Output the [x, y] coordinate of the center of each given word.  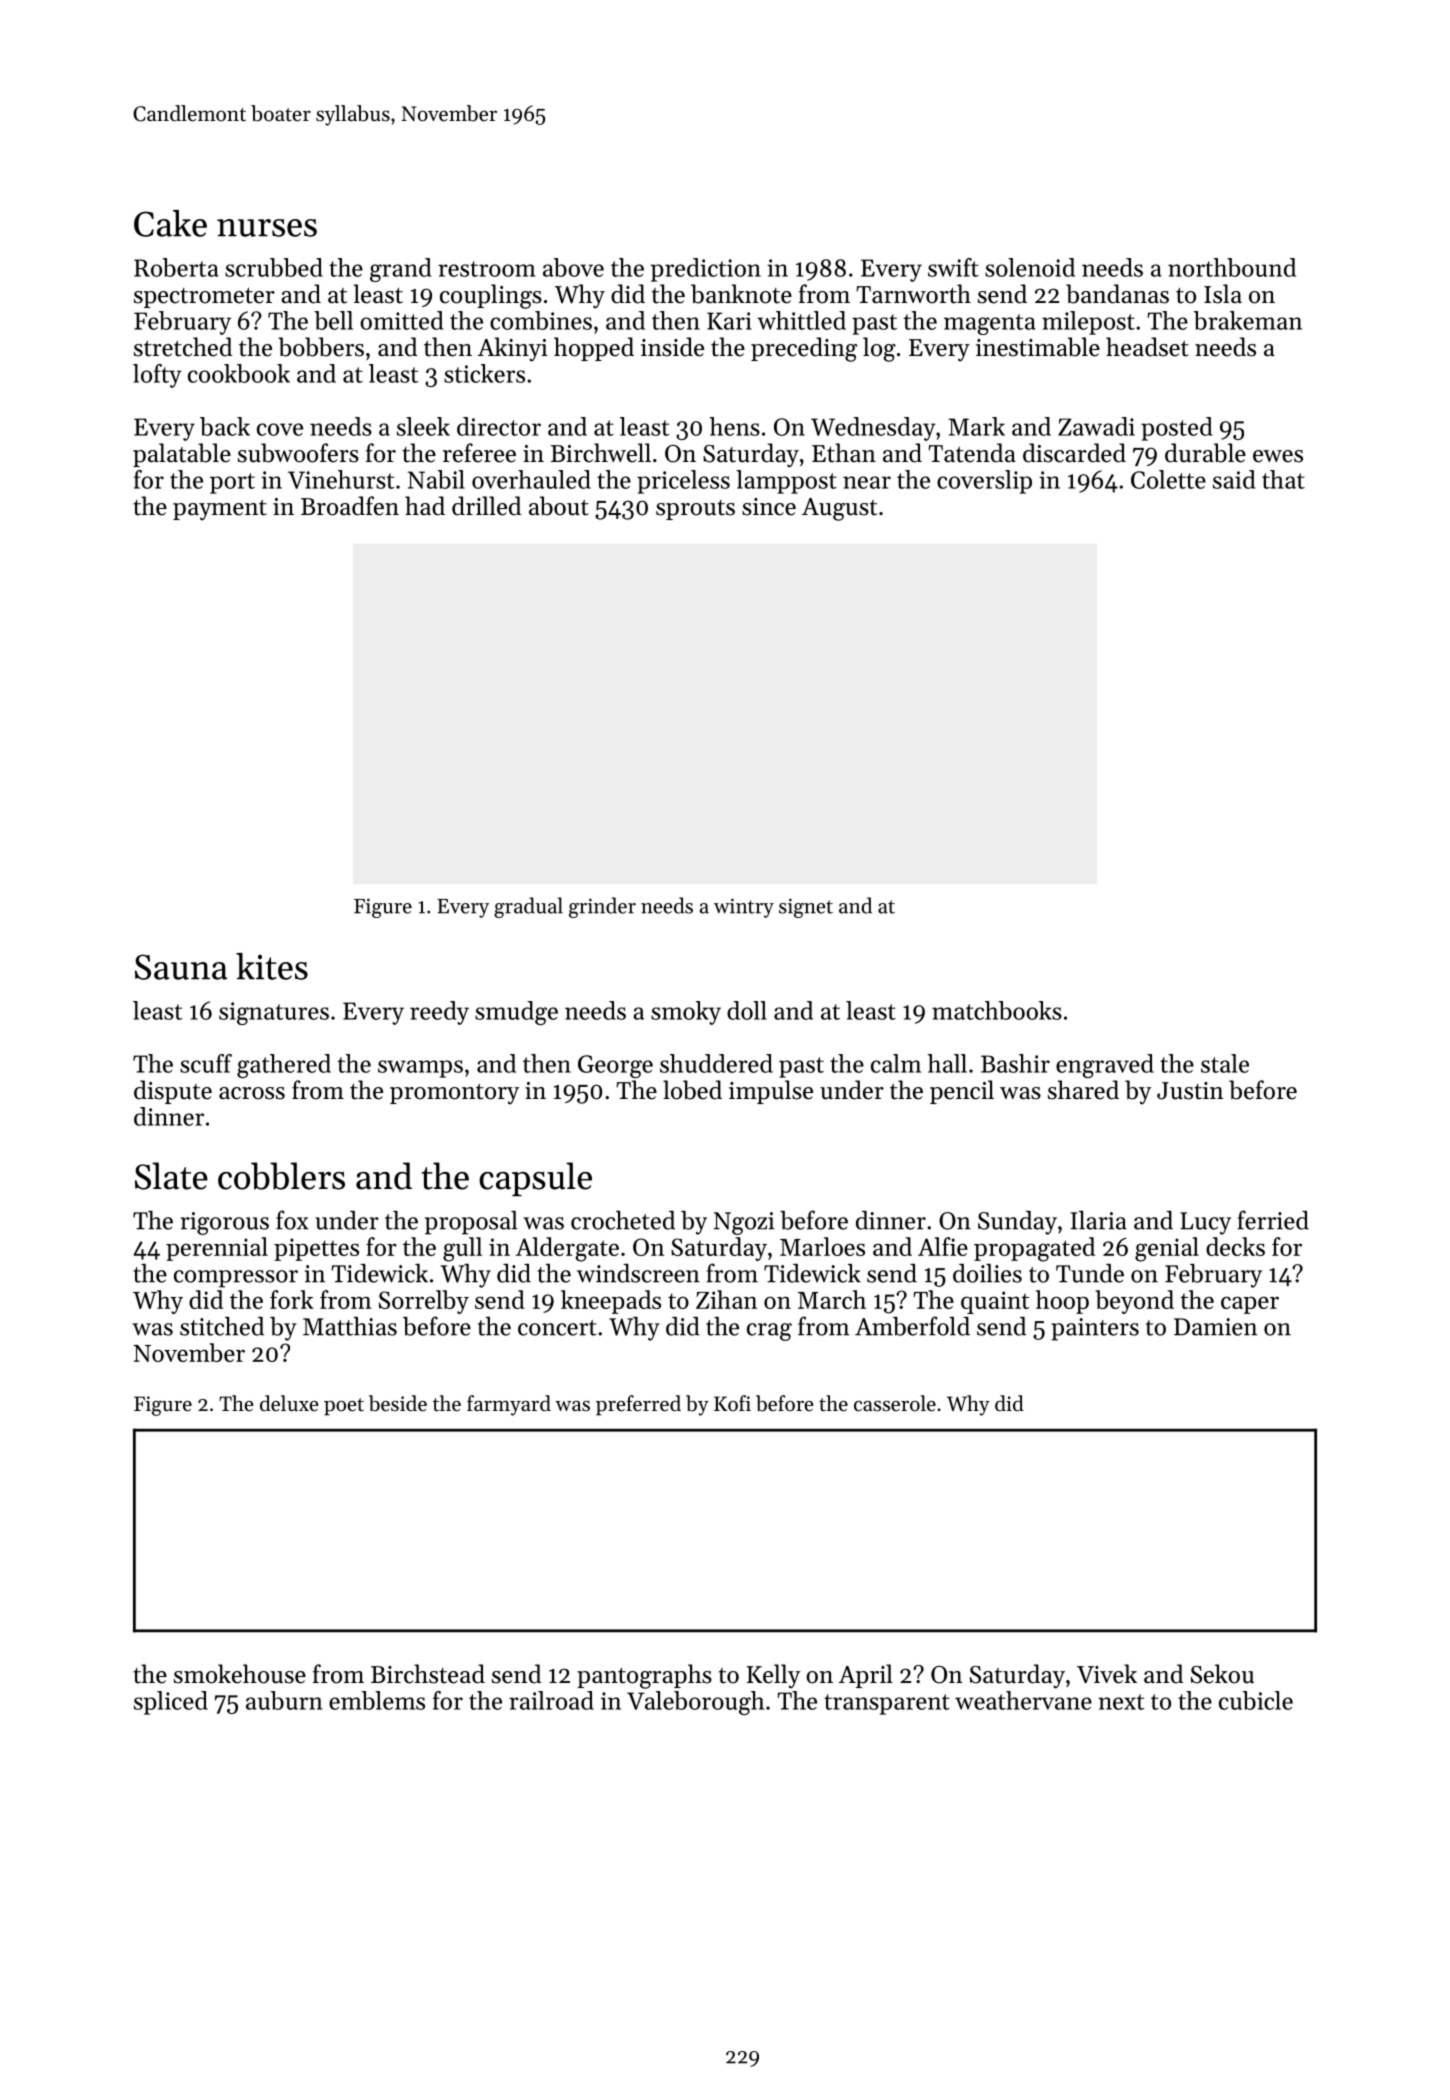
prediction [706, 270]
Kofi [732, 1403]
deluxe [289, 1403]
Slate [171, 1176]
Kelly [773, 1676]
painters [1095, 1329]
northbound [1232, 267]
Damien [1215, 1327]
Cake [170, 223]
